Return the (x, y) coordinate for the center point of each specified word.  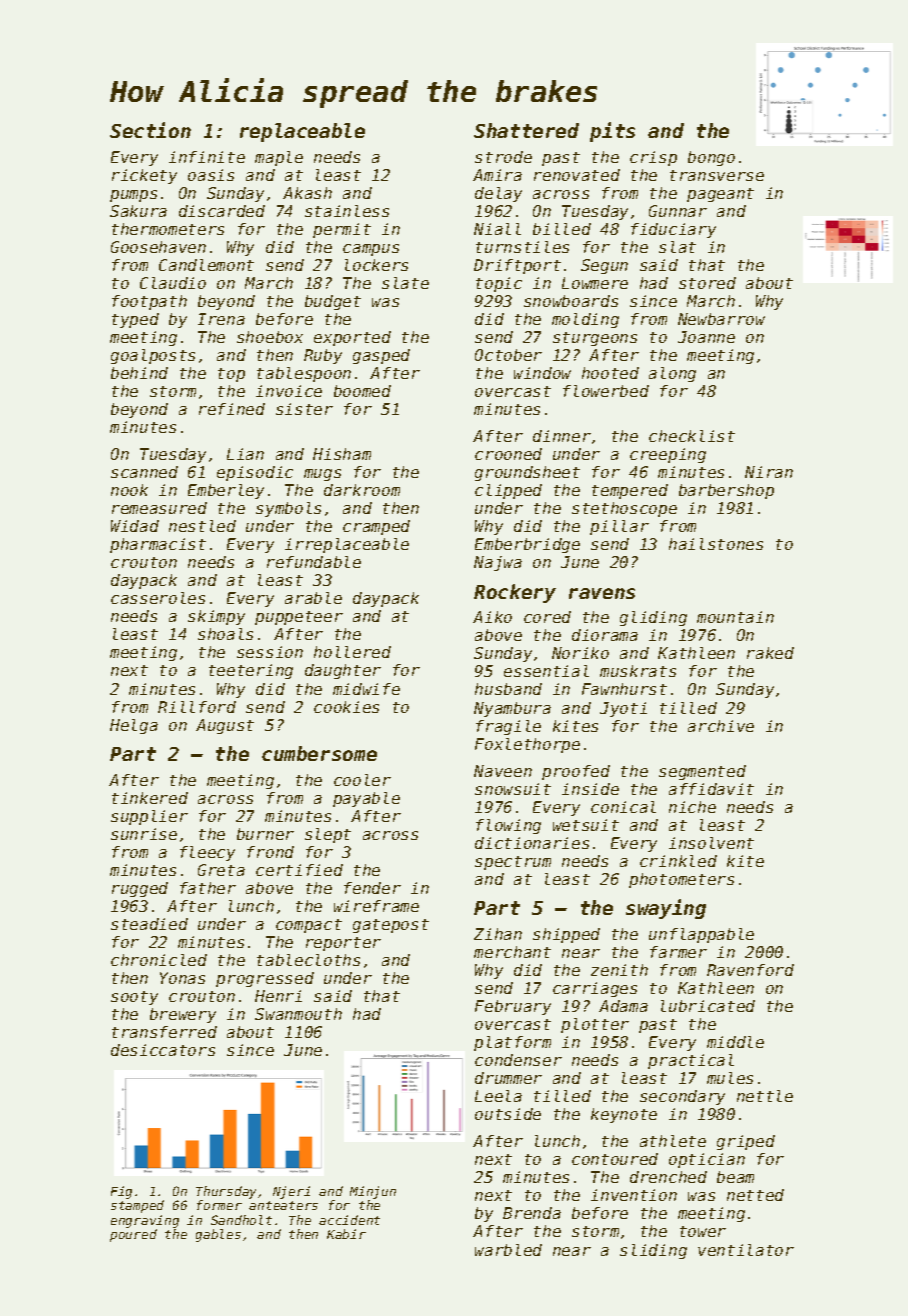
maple (279, 158)
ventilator (746, 1250)
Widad (135, 526)
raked (770, 653)
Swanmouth (298, 1014)
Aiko (492, 617)
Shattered (526, 130)
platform (512, 1043)
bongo (711, 158)
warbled (508, 1250)
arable (313, 598)
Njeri (291, 1192)
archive (721, 726)
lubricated (708, 1006)
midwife (366, 689)
